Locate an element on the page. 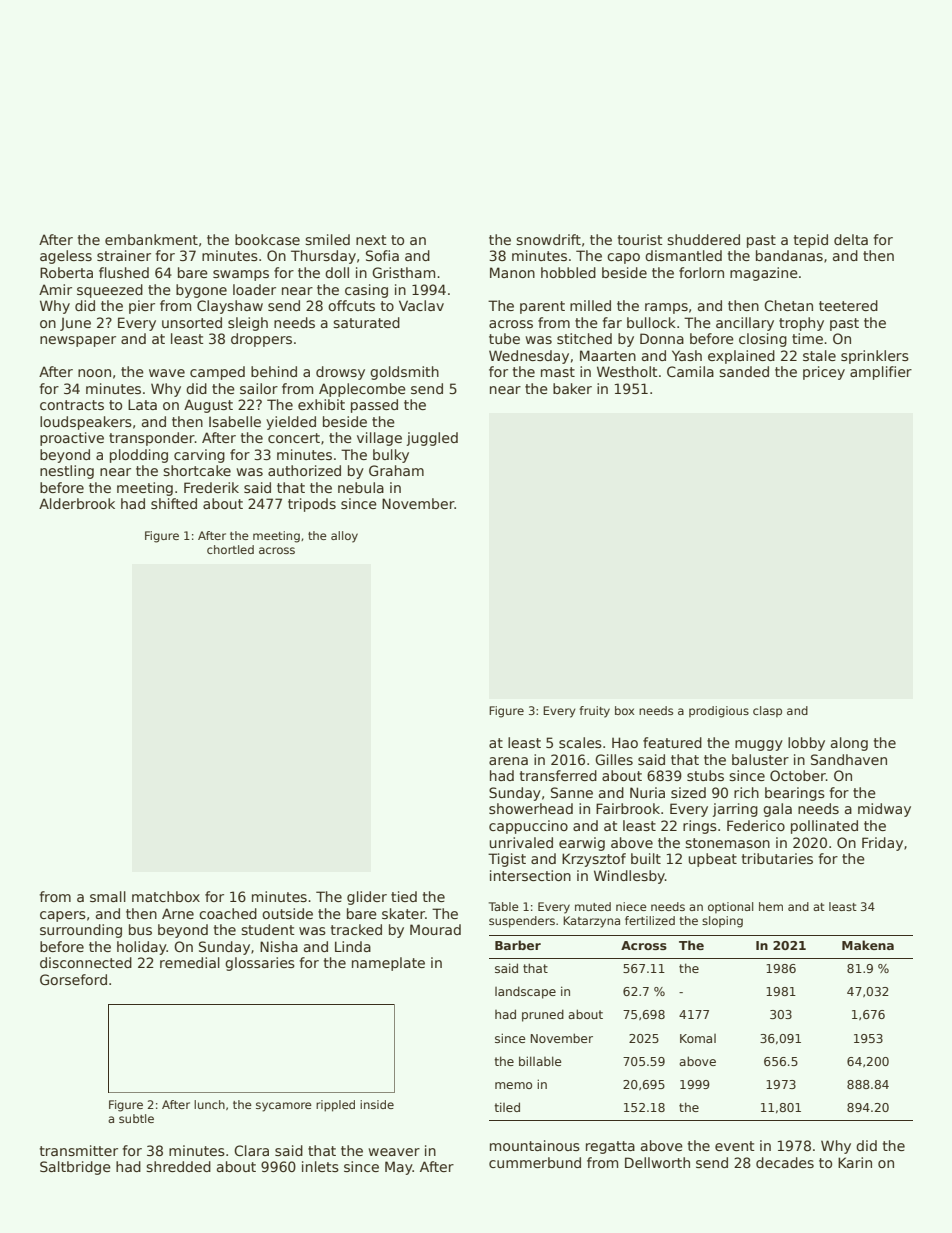 This document has height=1233, width=952. clasp is located at coordinates (767, 711).
